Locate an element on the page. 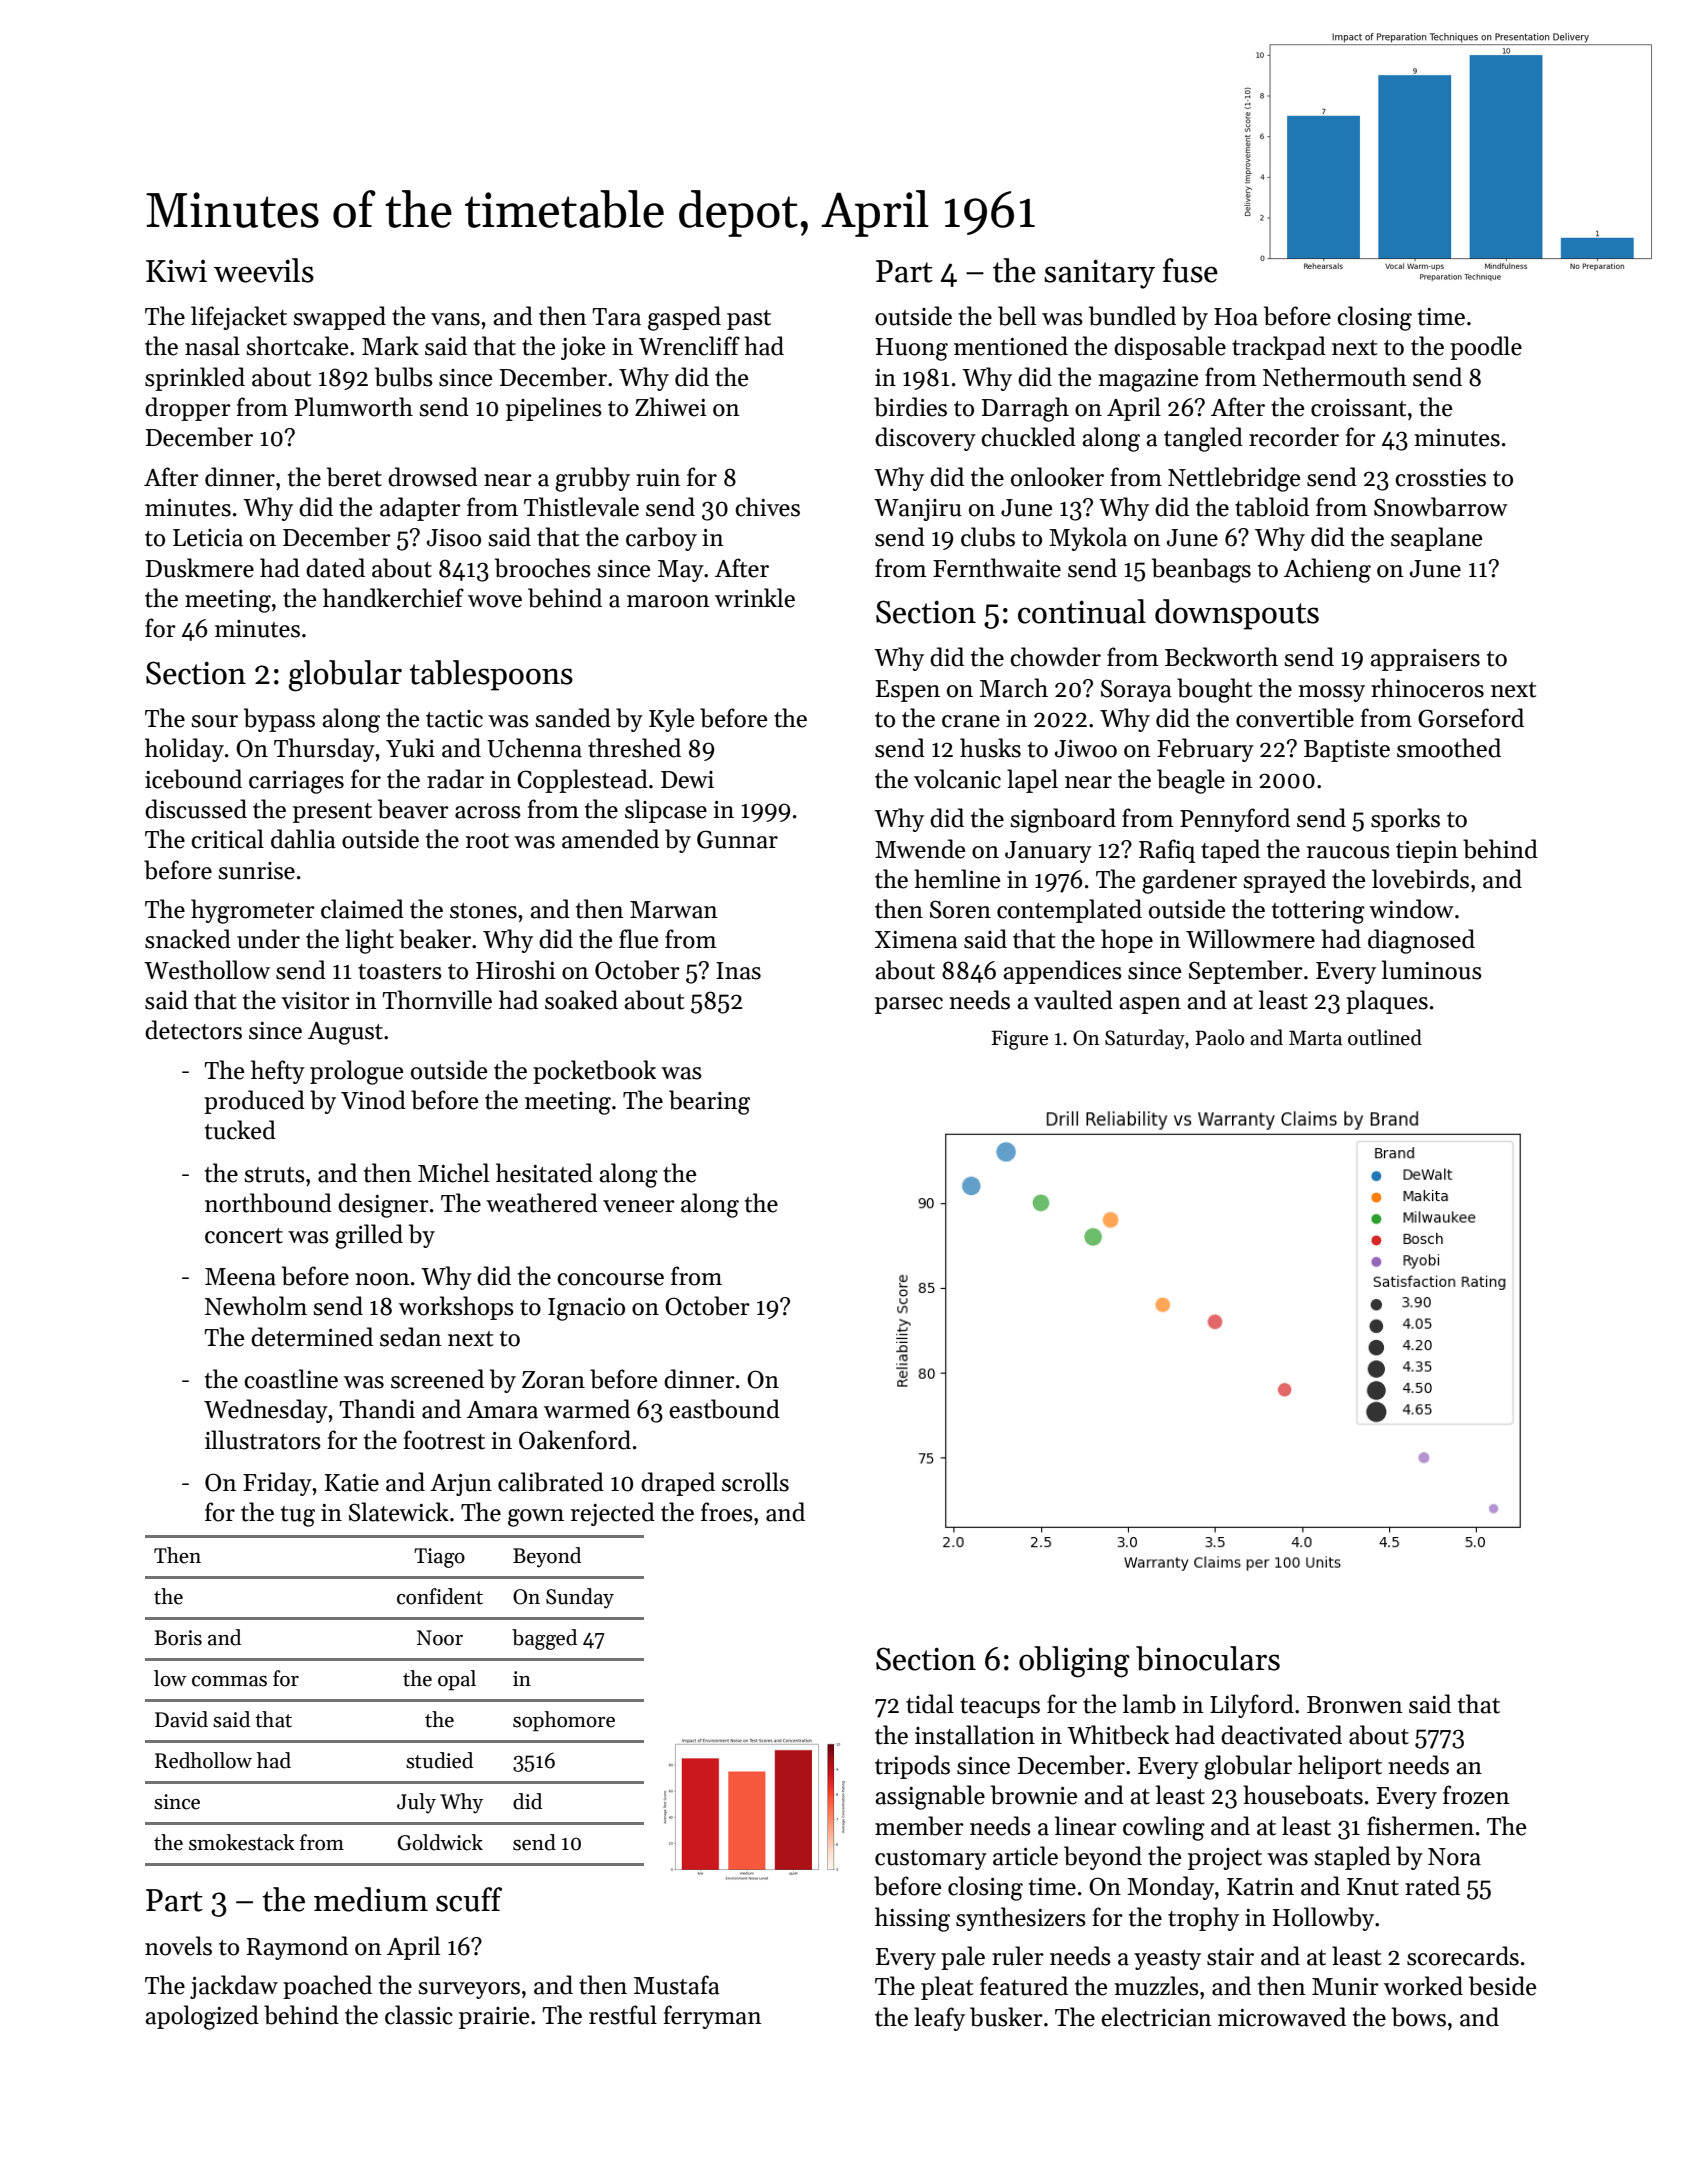 This page has height=2178, width=1683. eastbound is located at coordinates (724, 1409).
